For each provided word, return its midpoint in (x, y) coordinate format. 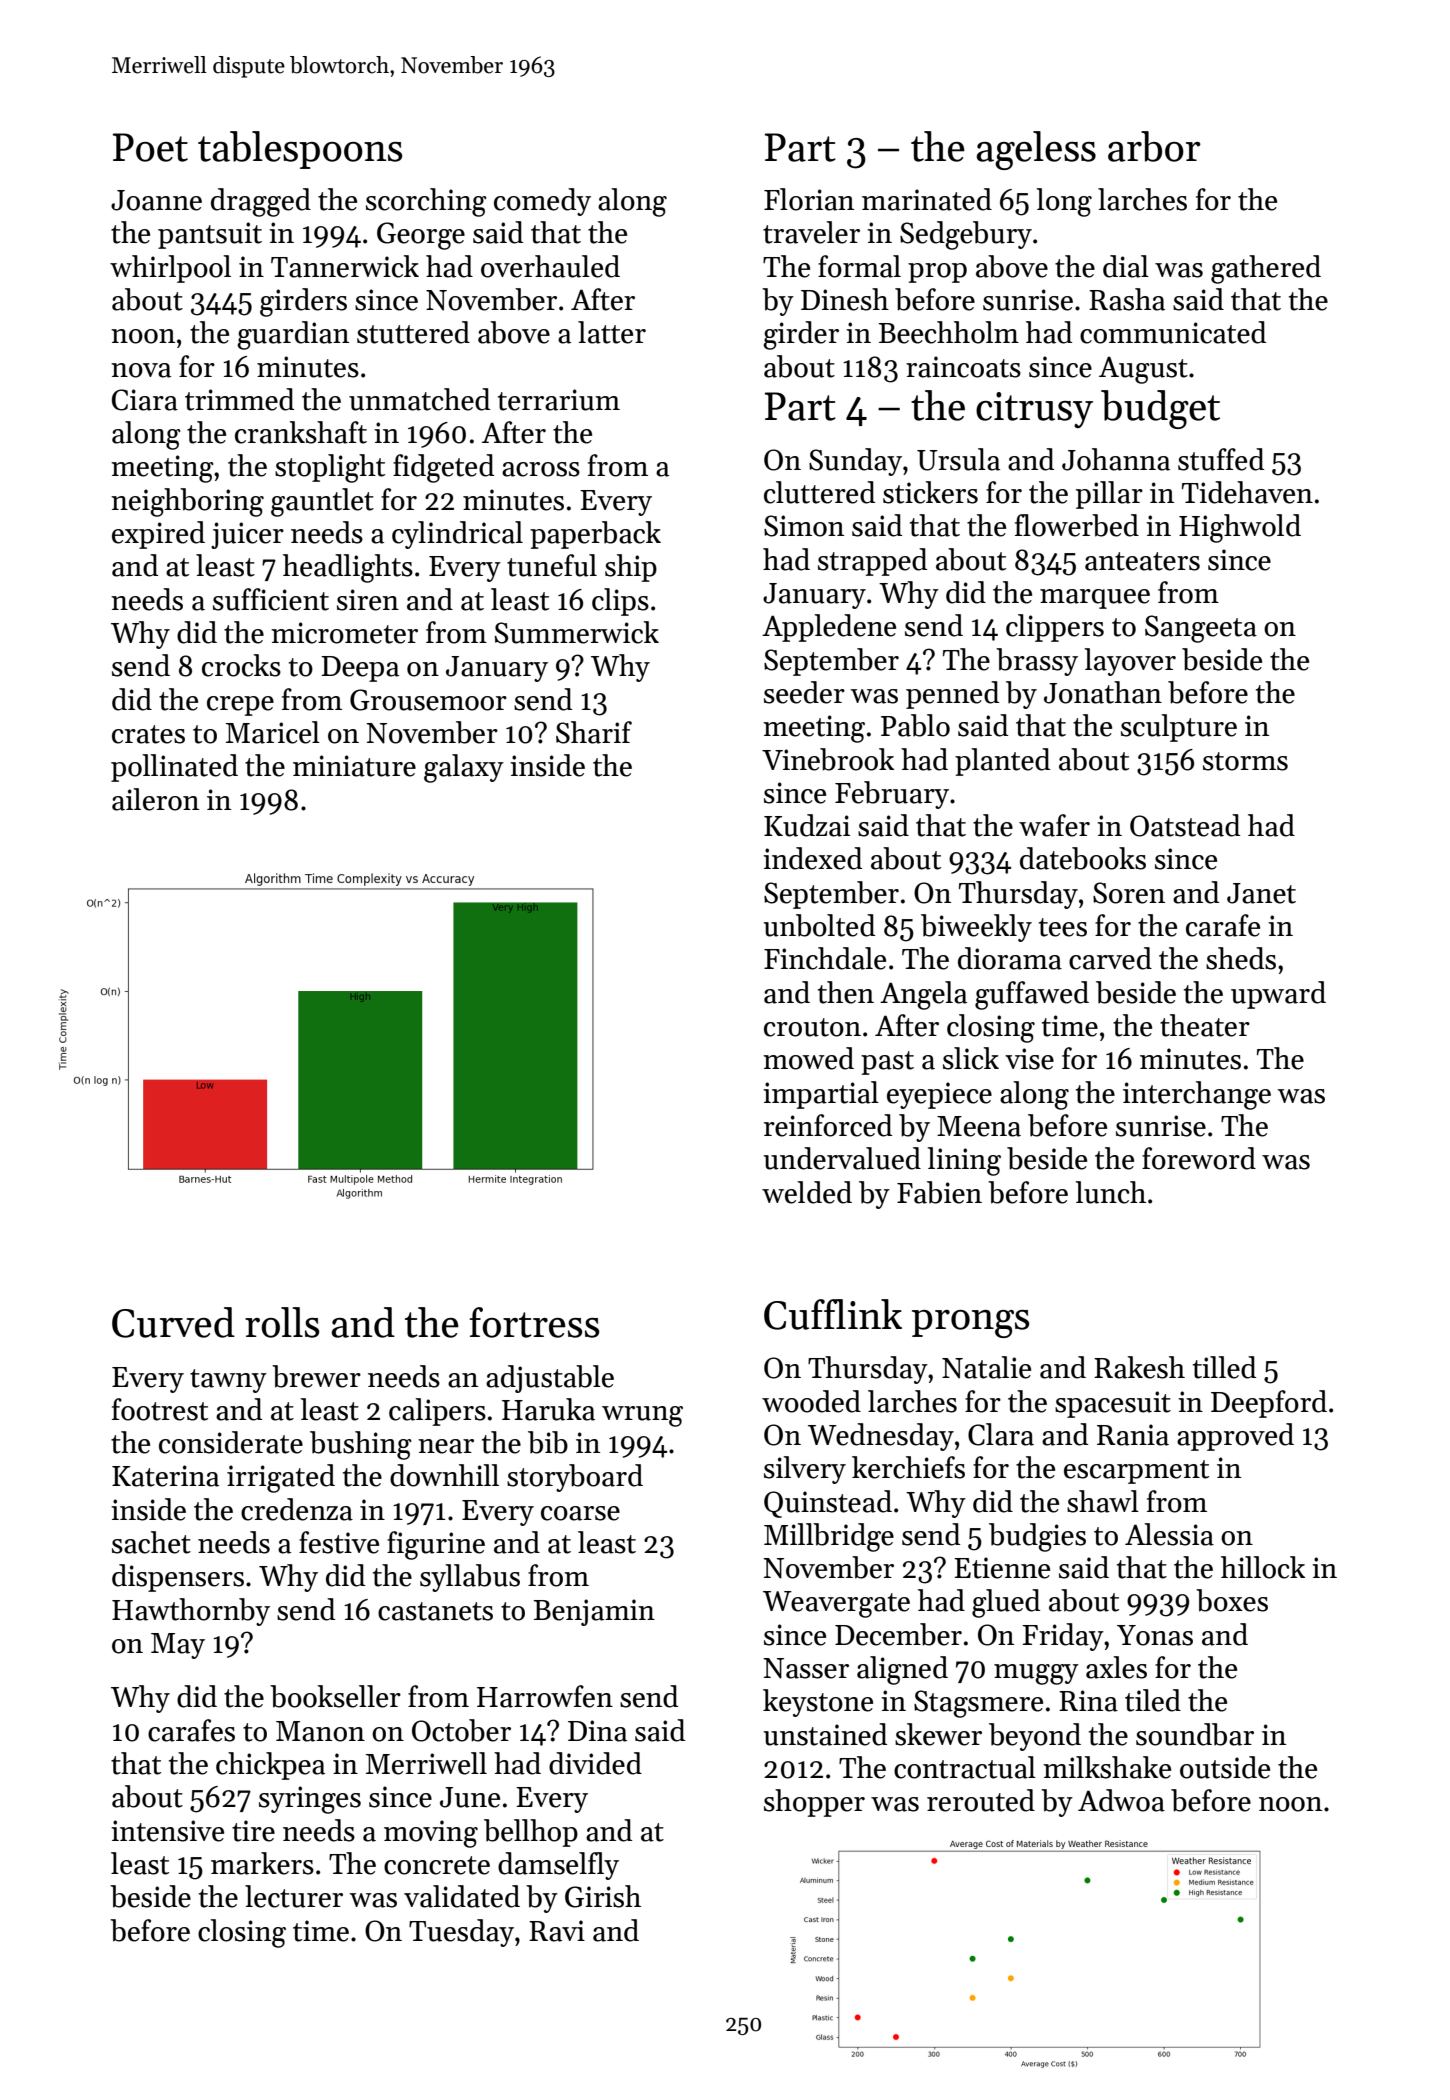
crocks (241, 665)
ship (631, 568)
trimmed (239, 399)
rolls (282, 1322)
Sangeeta (1201, 629)
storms (1245, 761)
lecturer (294, 1896)
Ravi (557, 1931)
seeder (804, 692)
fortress (534, 1322)
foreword (1199, 1158)
